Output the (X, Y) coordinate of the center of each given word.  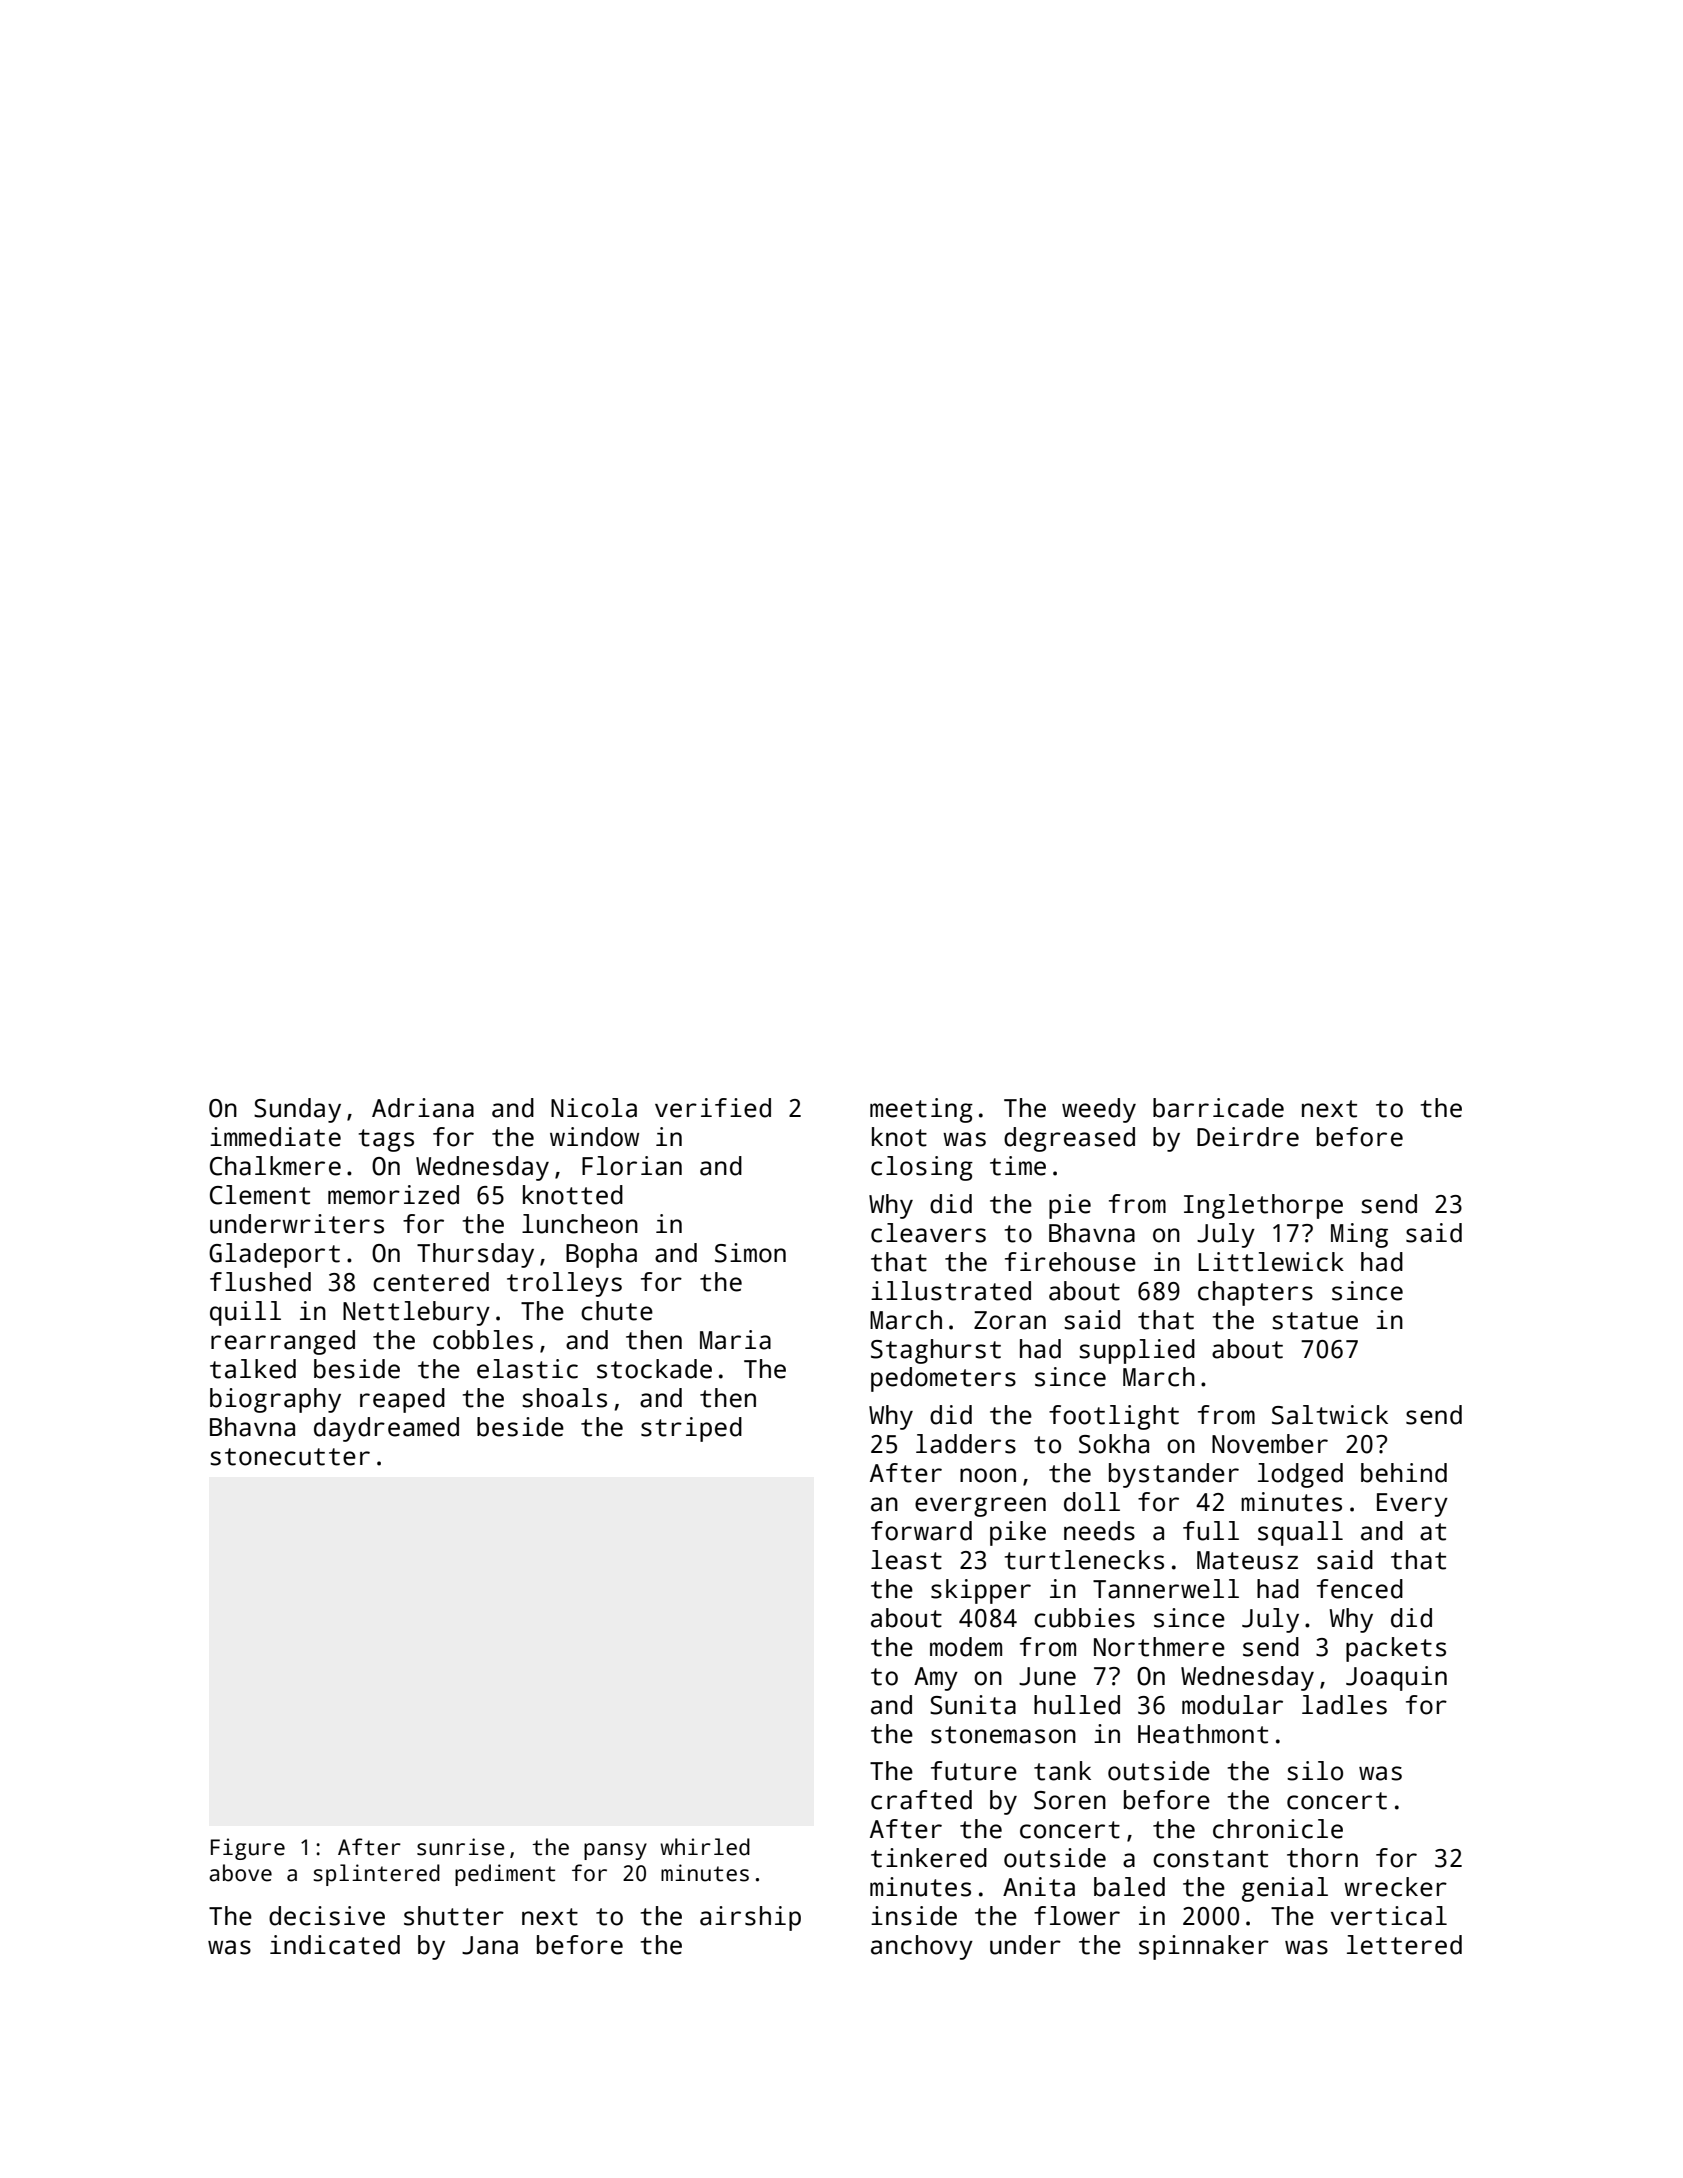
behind (1404, 1473)
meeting (921, 1110)
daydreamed (386, 1429)
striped (691, 1429)
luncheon (580, 1224)
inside (914, 1916)
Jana (490, 1945)
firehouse (1070, 1262)
